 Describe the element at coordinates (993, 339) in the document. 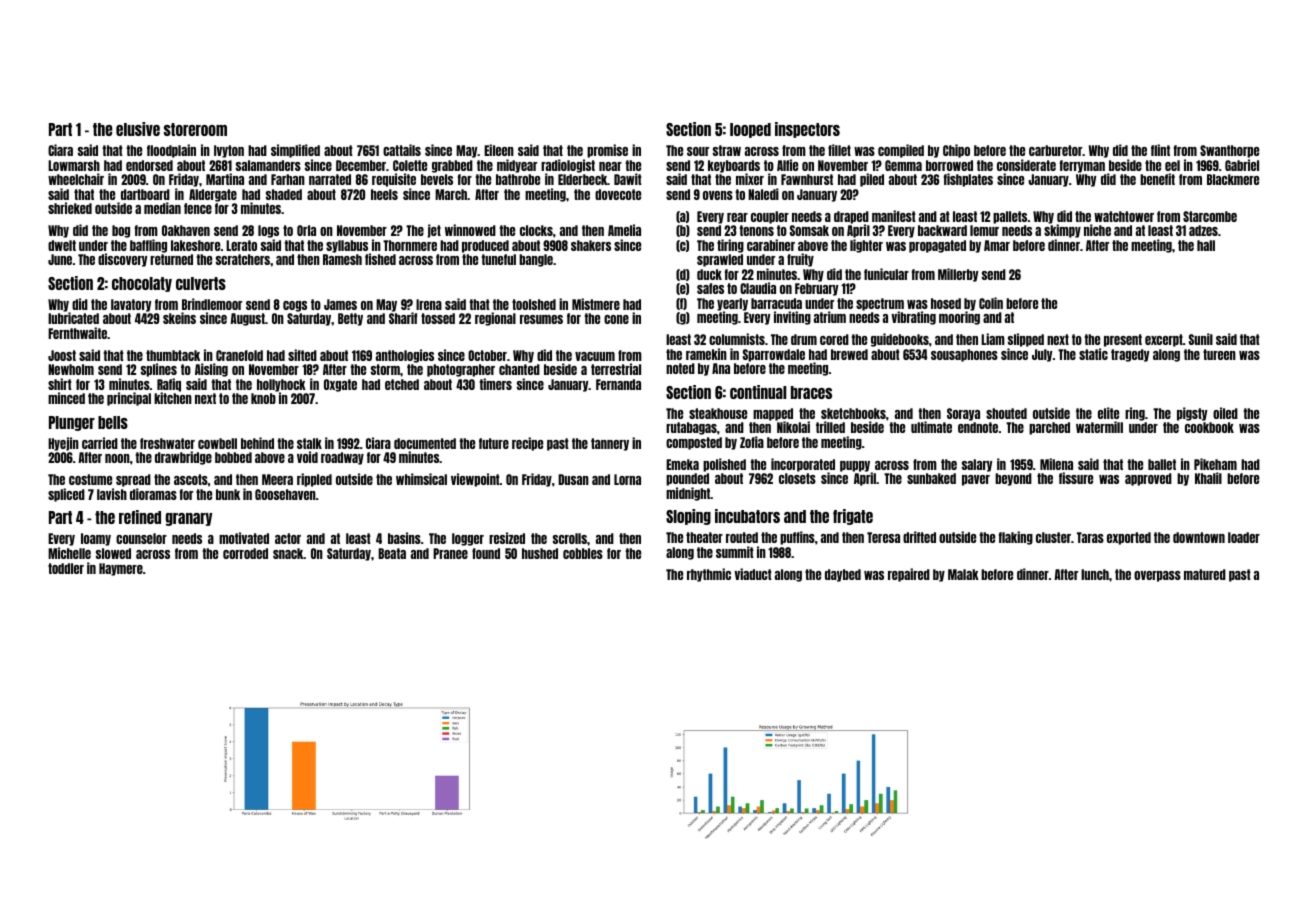

I see `Liam` at that location.
